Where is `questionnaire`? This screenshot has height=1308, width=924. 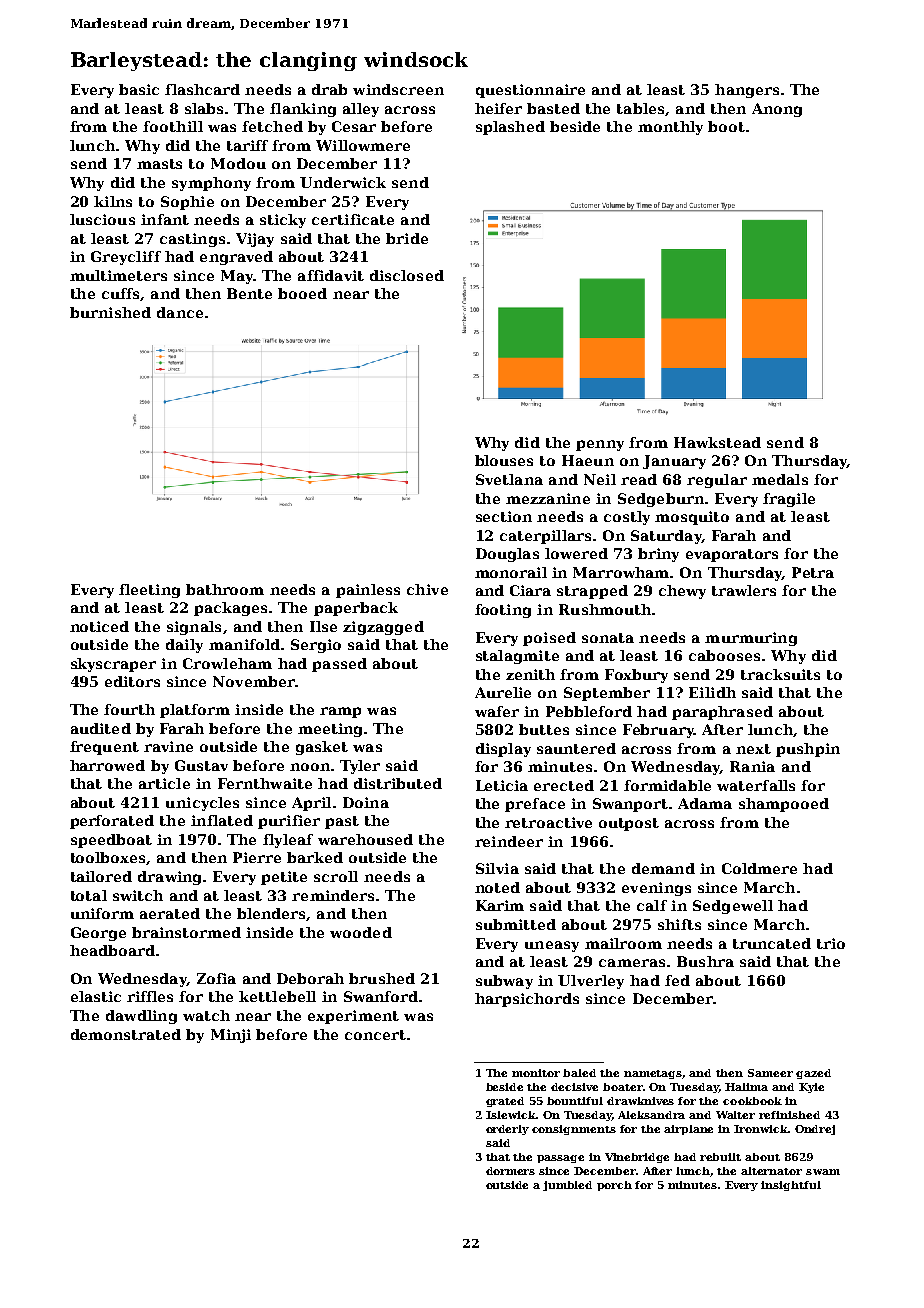
questionnaire is located at coordinates (530, 91).
